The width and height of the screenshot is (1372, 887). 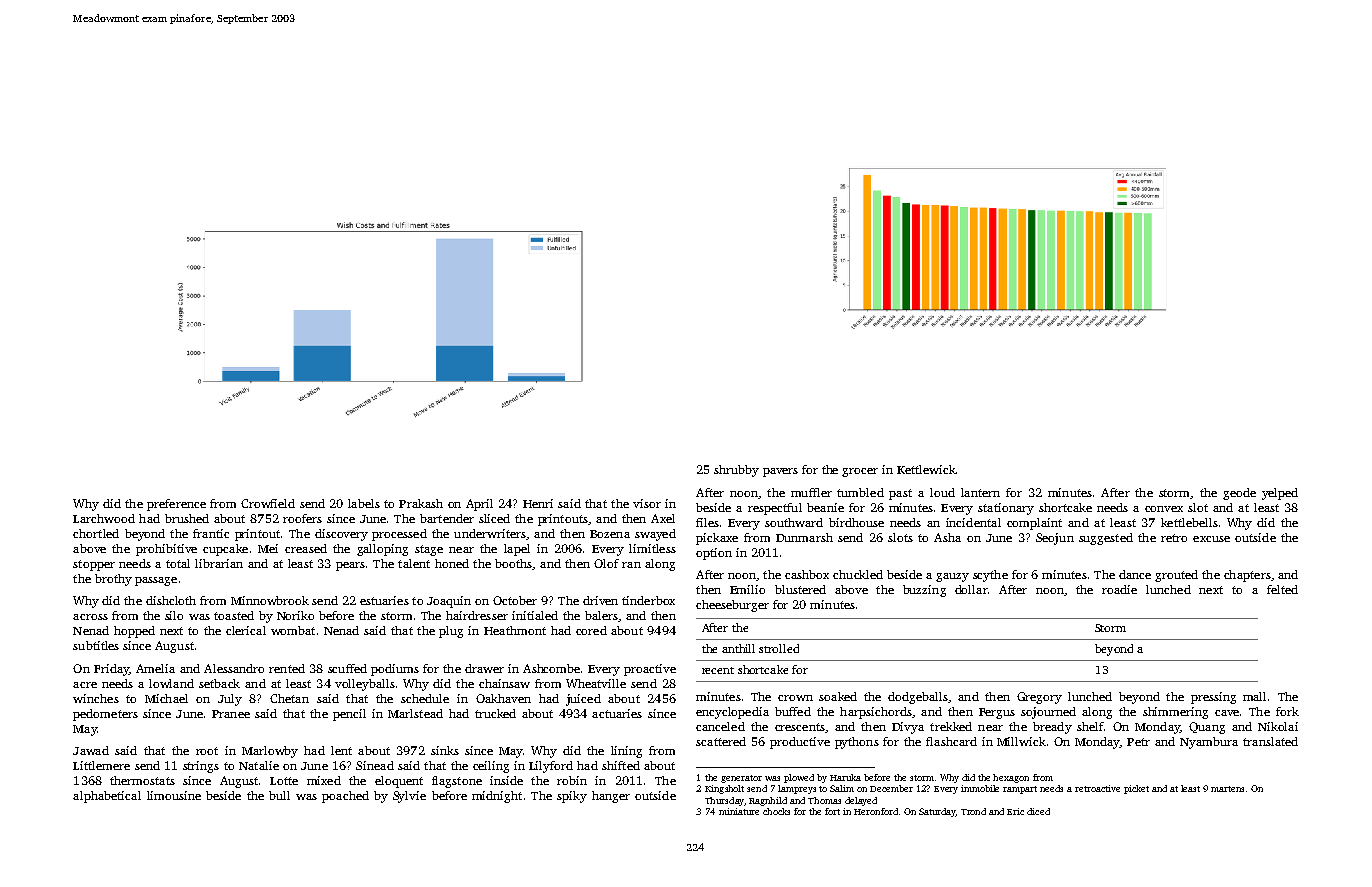 What do you see at coordinates (105, 715) in the screenshot?
I see `pedometers` at bounding box center [105, 715].
